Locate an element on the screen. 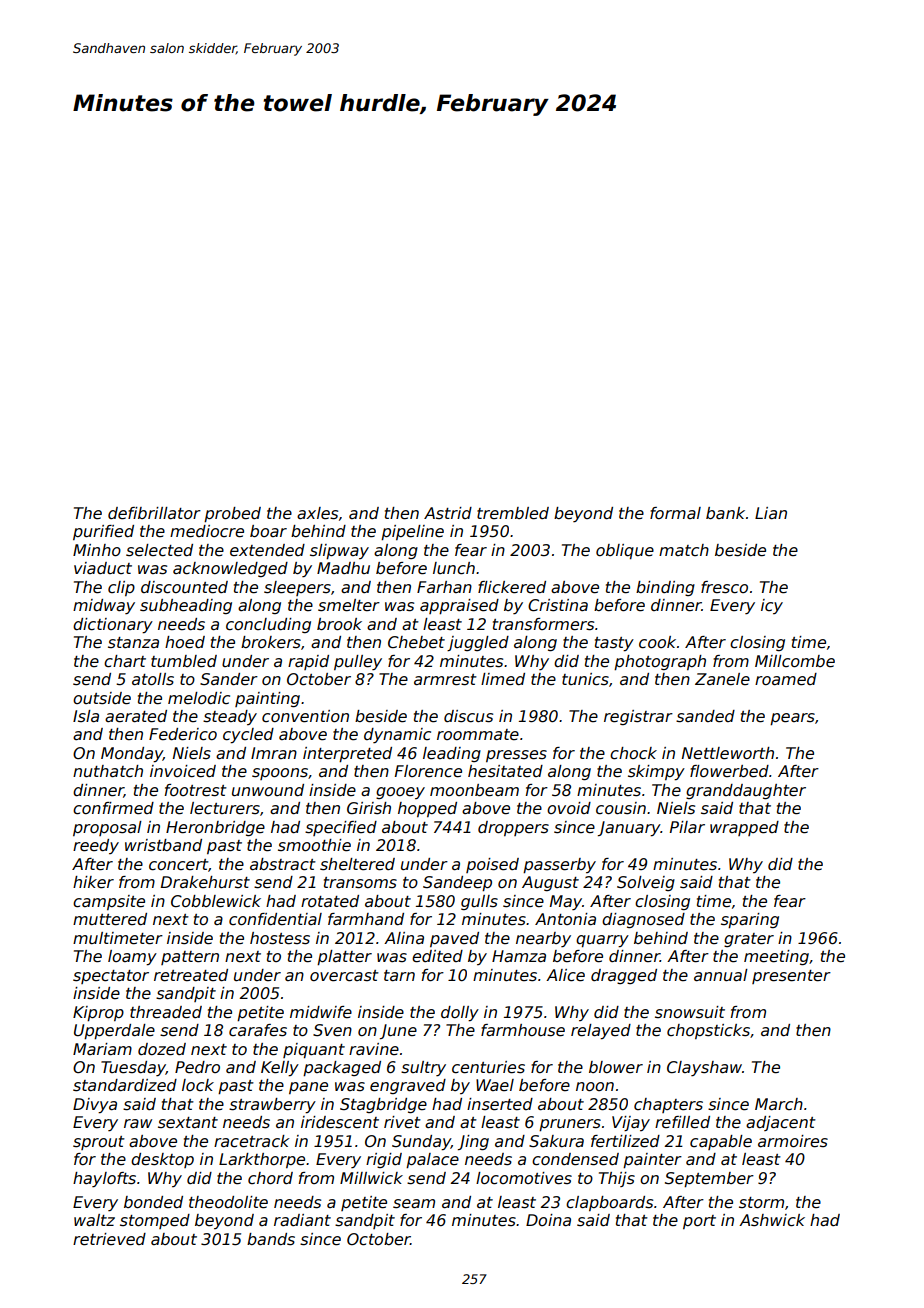  Pilar is located at coordinates (687, 827).
